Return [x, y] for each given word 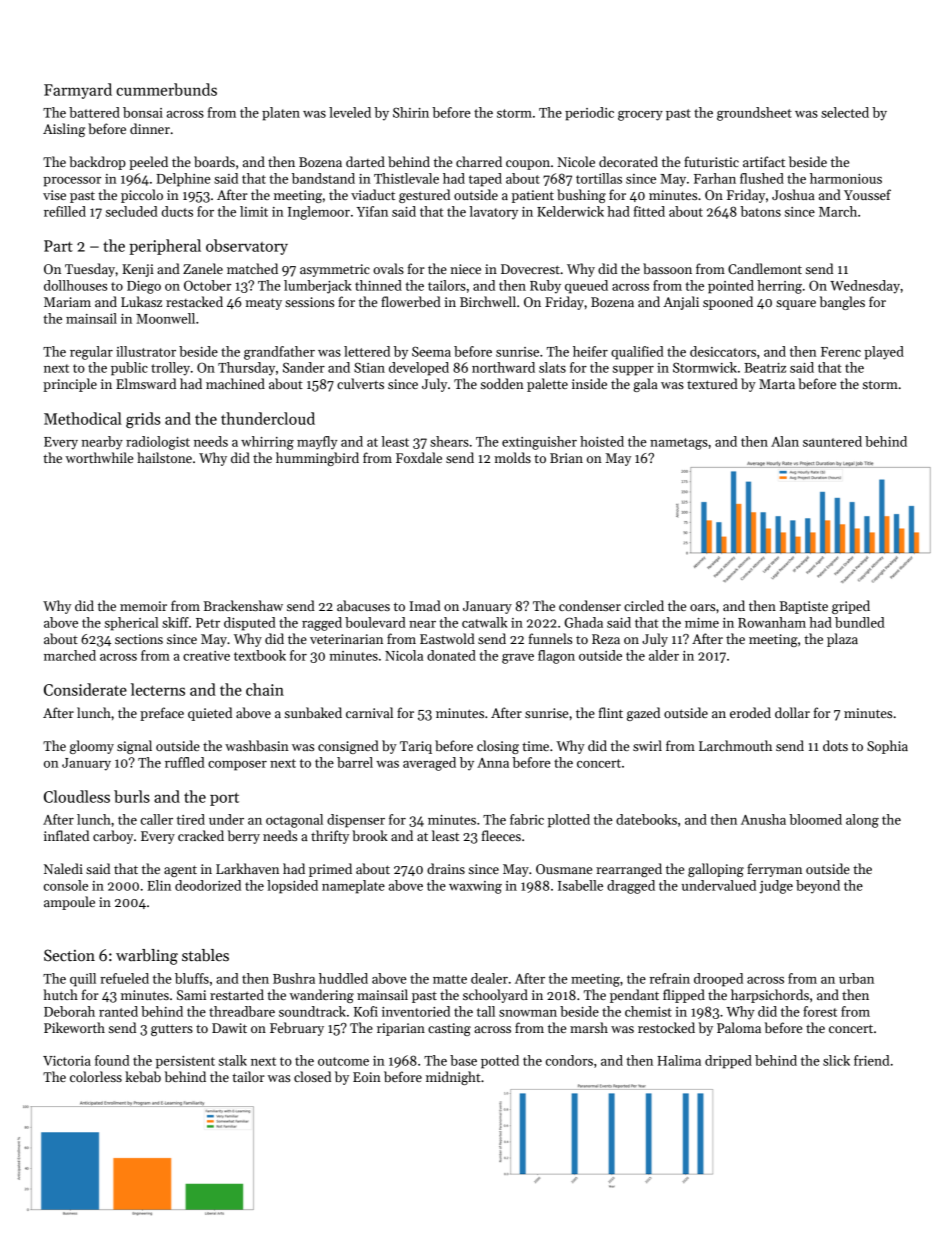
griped [851, 607]
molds [512, 457]
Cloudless [77, 796]
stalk [233, 1060]
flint [611, 712]
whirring [267, 443]
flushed [762, 178]
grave [518, 659]
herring [779, 287]
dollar [792, 712]
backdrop [97, 163]
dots [835, 745]
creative [206, 656]
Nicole [576, 161]
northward [503, 367]
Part [58, 246]
